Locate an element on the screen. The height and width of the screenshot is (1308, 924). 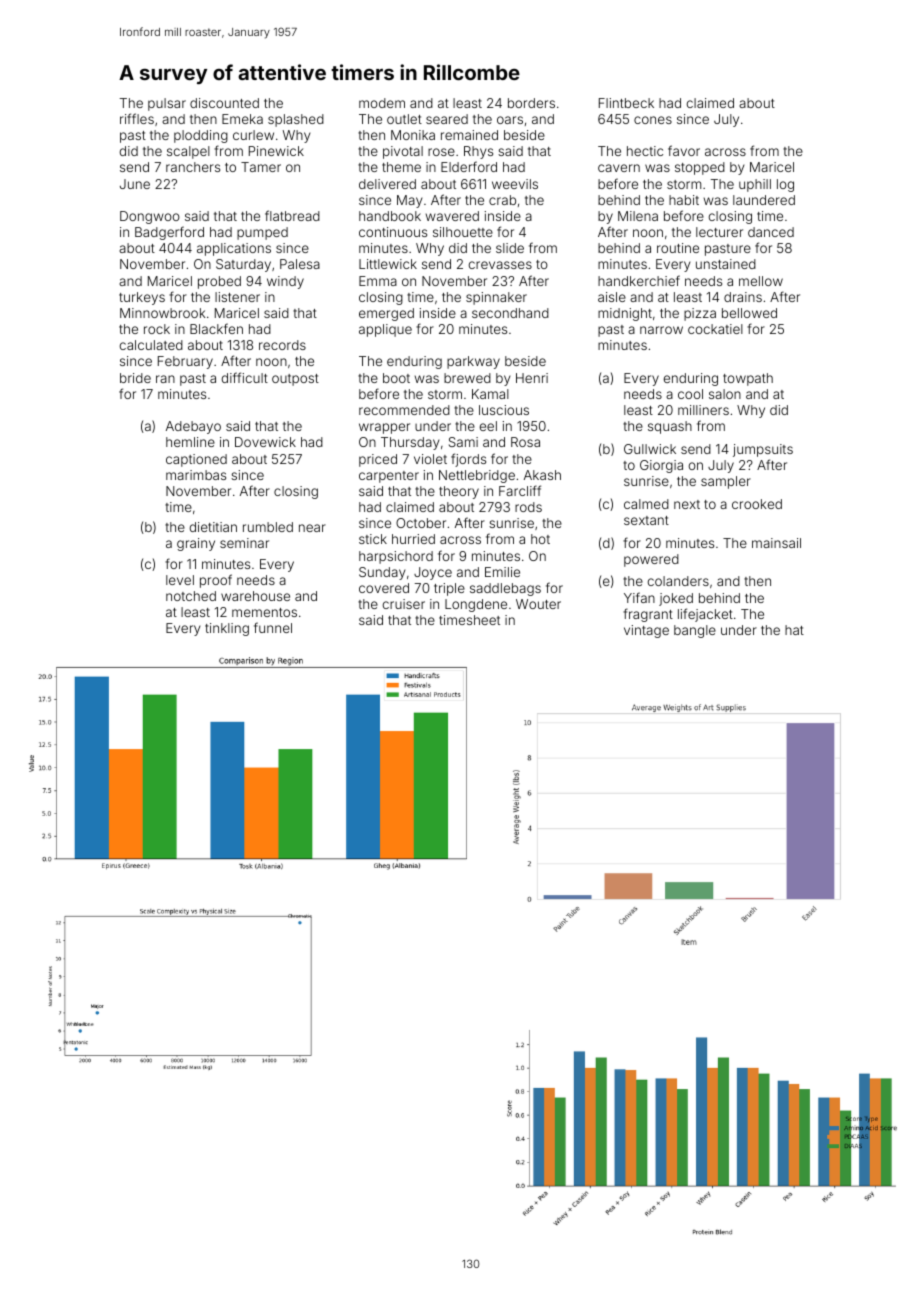
cool is located at coordinates (690, 394).
